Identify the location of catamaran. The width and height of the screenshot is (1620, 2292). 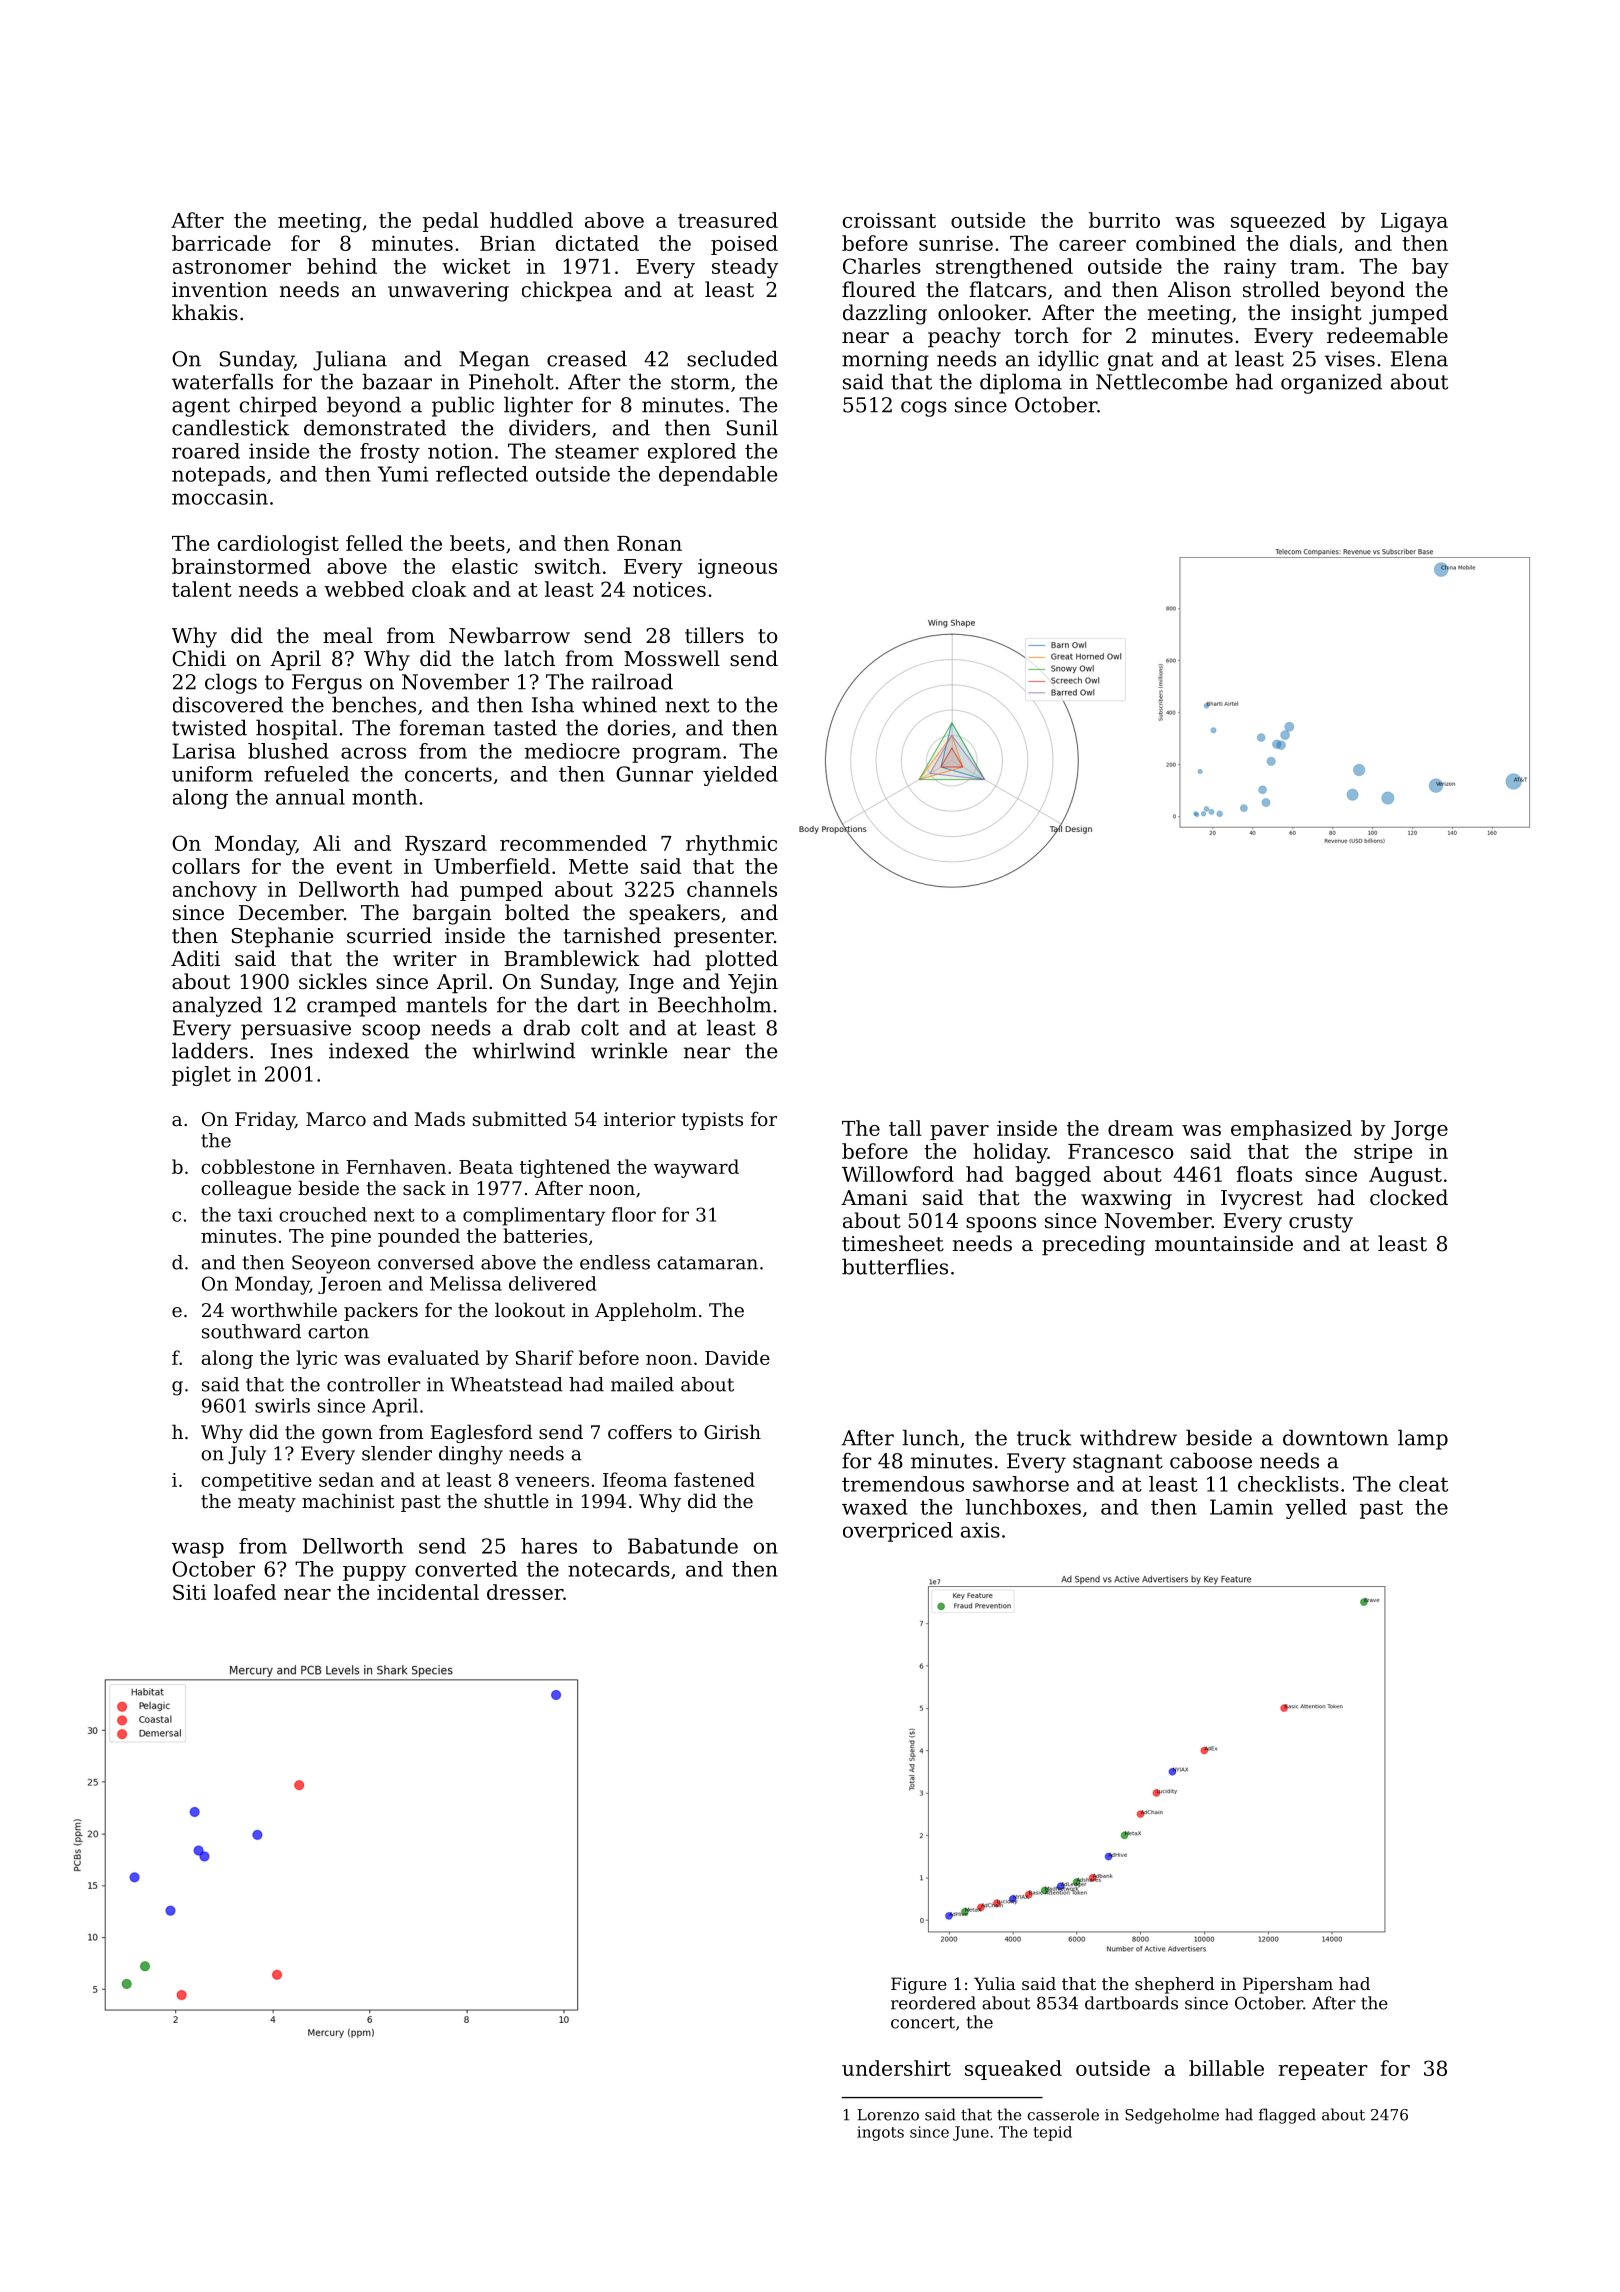
(707, 1263).
